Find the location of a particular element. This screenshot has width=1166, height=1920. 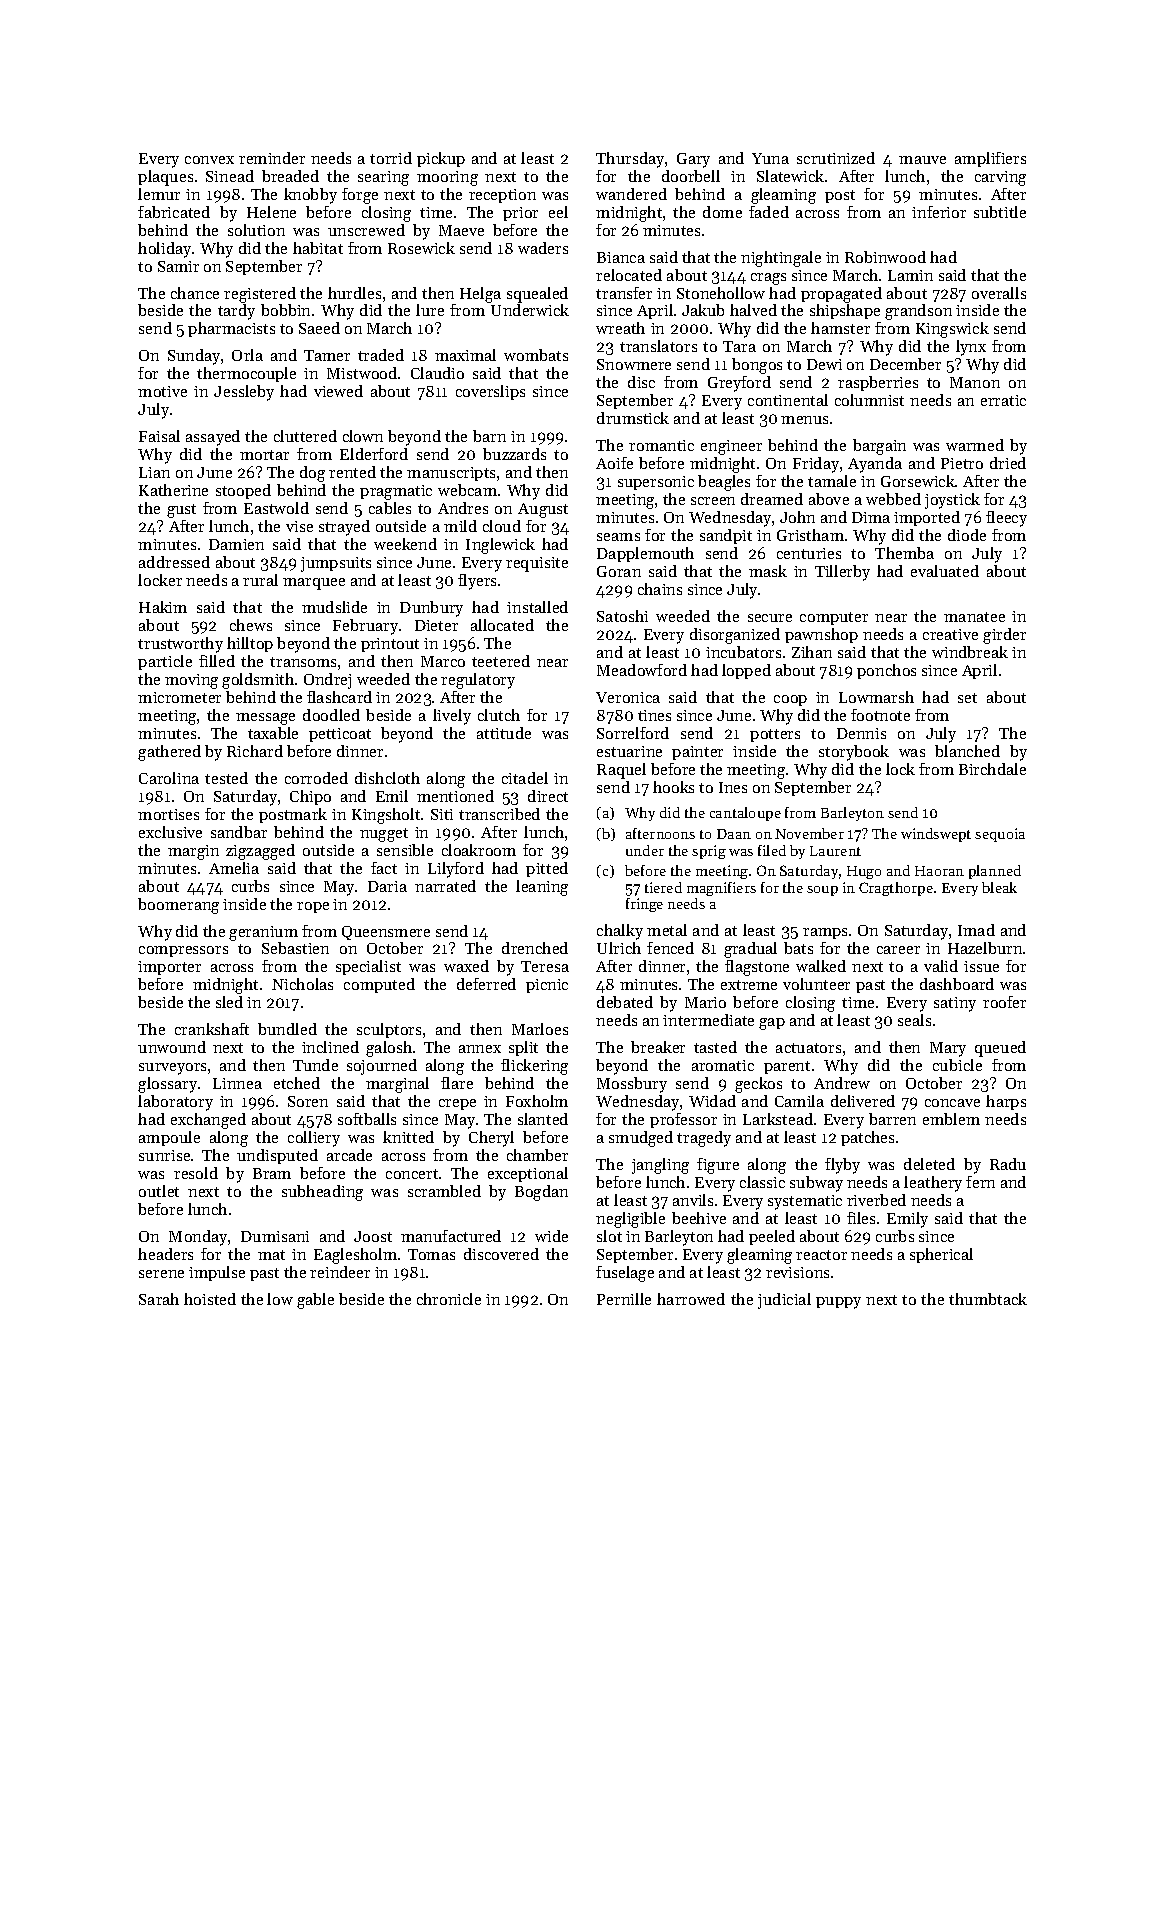

outlet is located at coordinates (159, 1191).
